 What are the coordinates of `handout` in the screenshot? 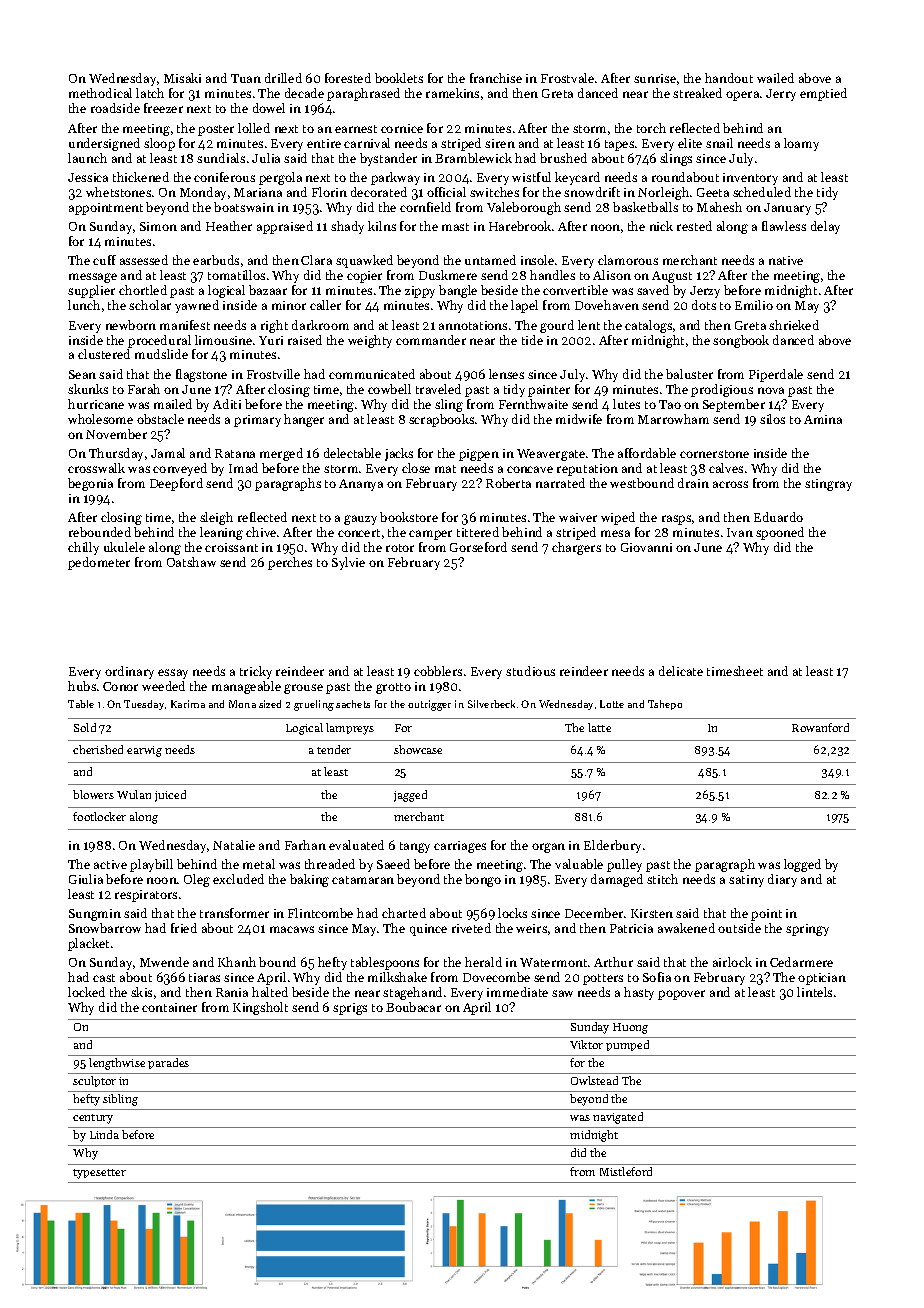 It's located at (729, 78).
